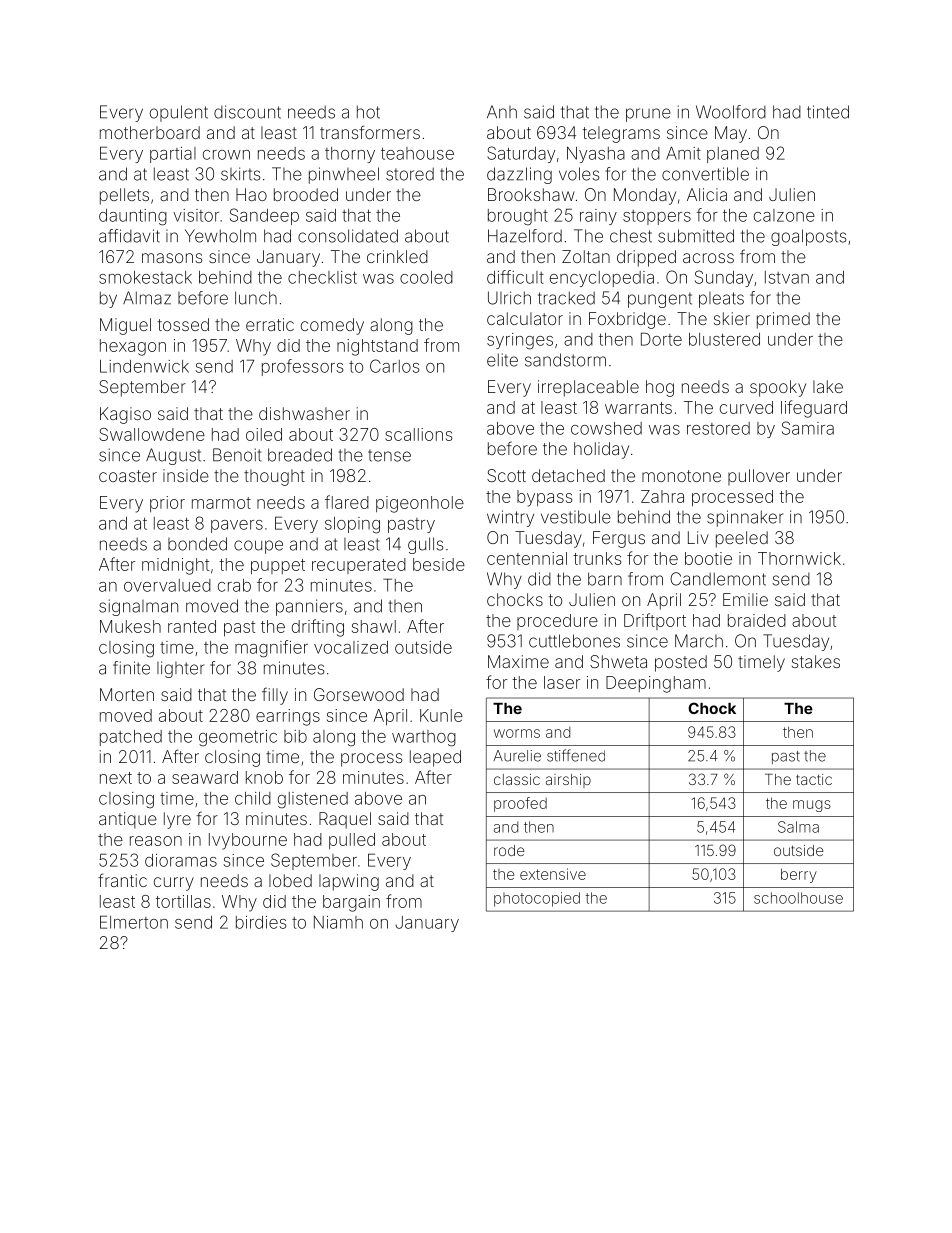 The image size is (952, 1233). Describe the element at coordinates (520, 341) in the document. I see `syringes` at that location.
